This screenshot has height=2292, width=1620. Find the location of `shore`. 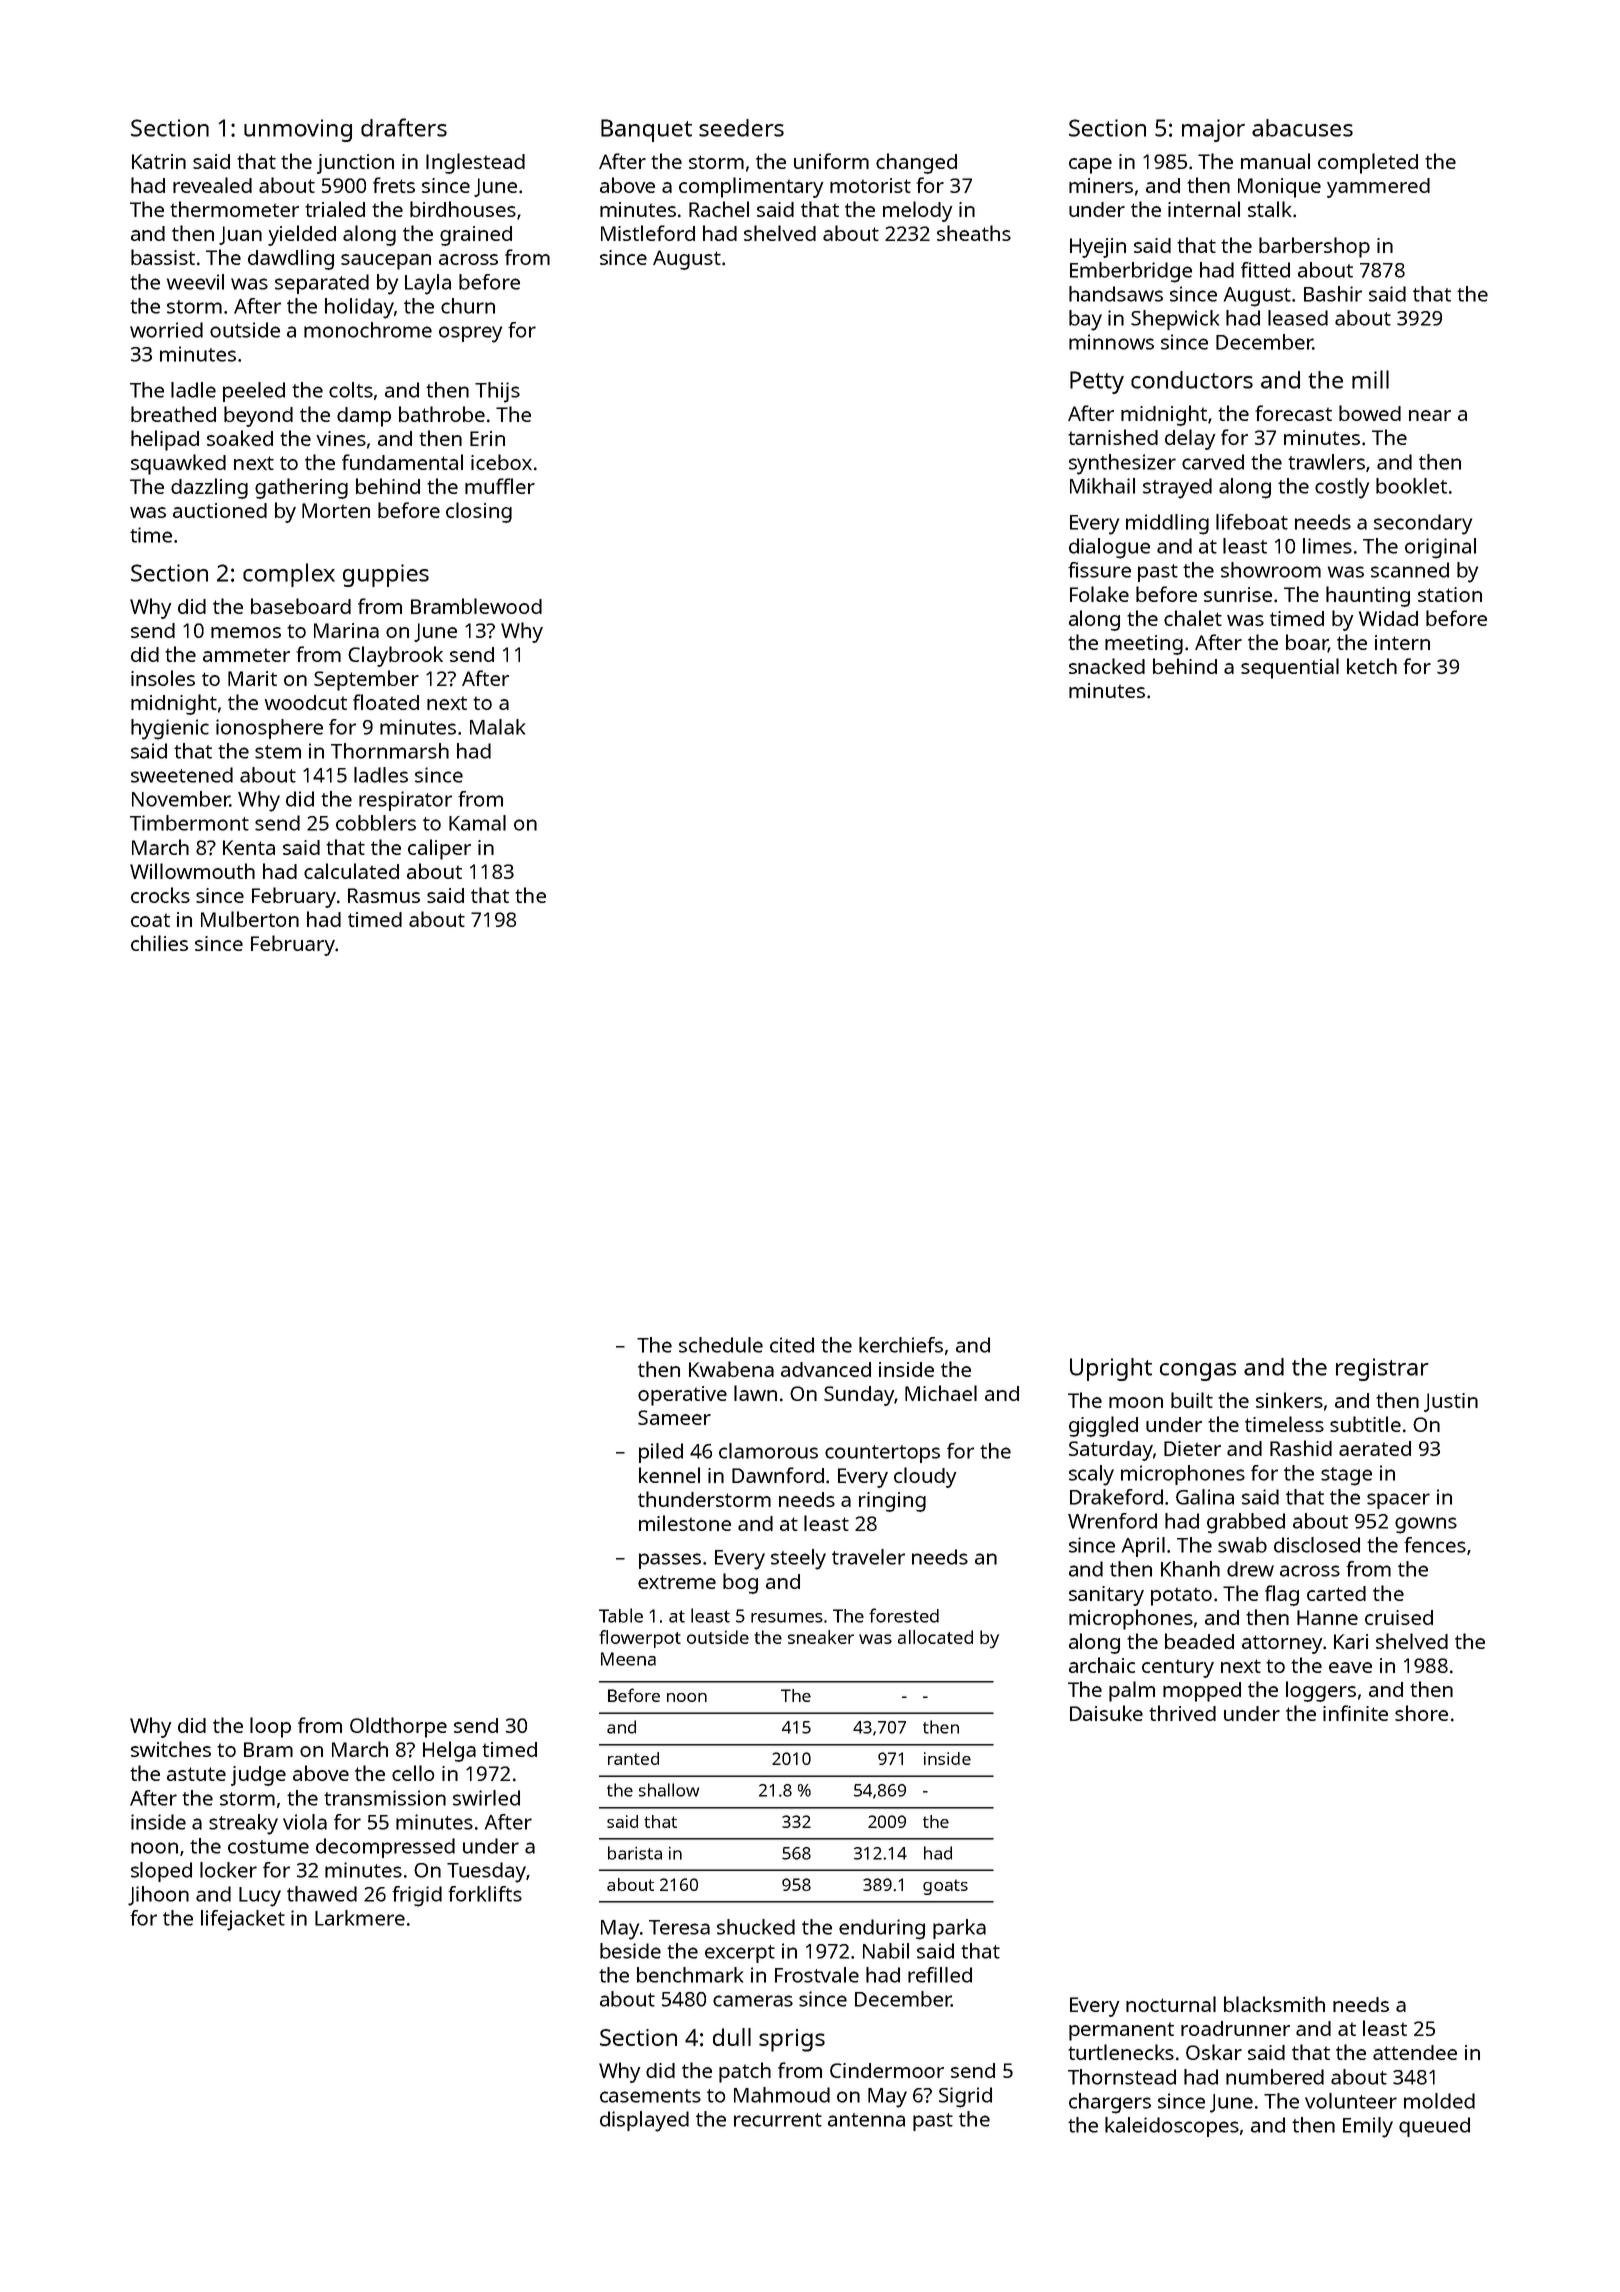

shore is located at coordinates (1421, 1713).
